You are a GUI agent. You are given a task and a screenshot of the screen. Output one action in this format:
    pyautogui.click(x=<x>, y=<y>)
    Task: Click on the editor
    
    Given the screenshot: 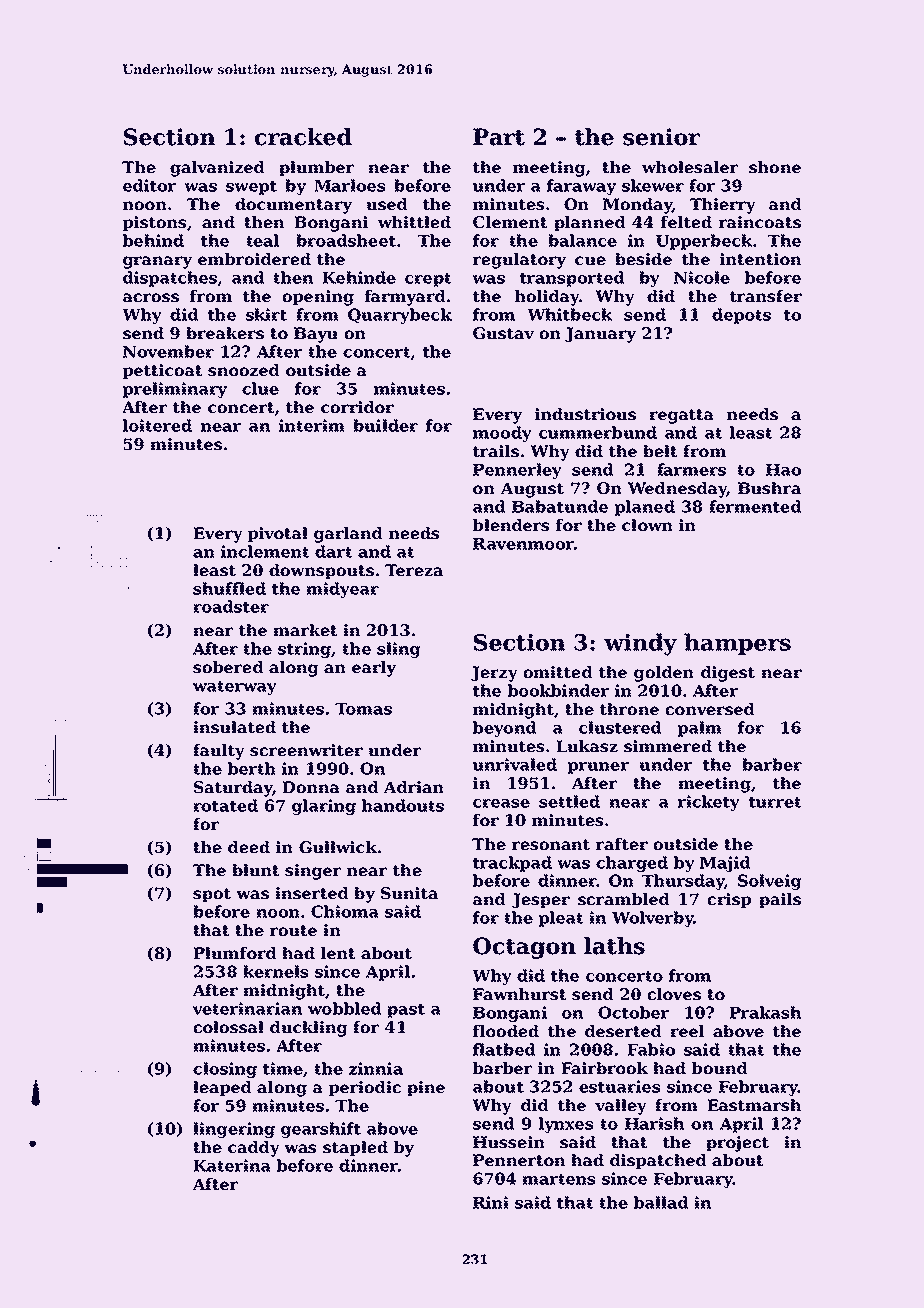 What is the action you would take?
    pyautogui.click(x=149, y=185)
